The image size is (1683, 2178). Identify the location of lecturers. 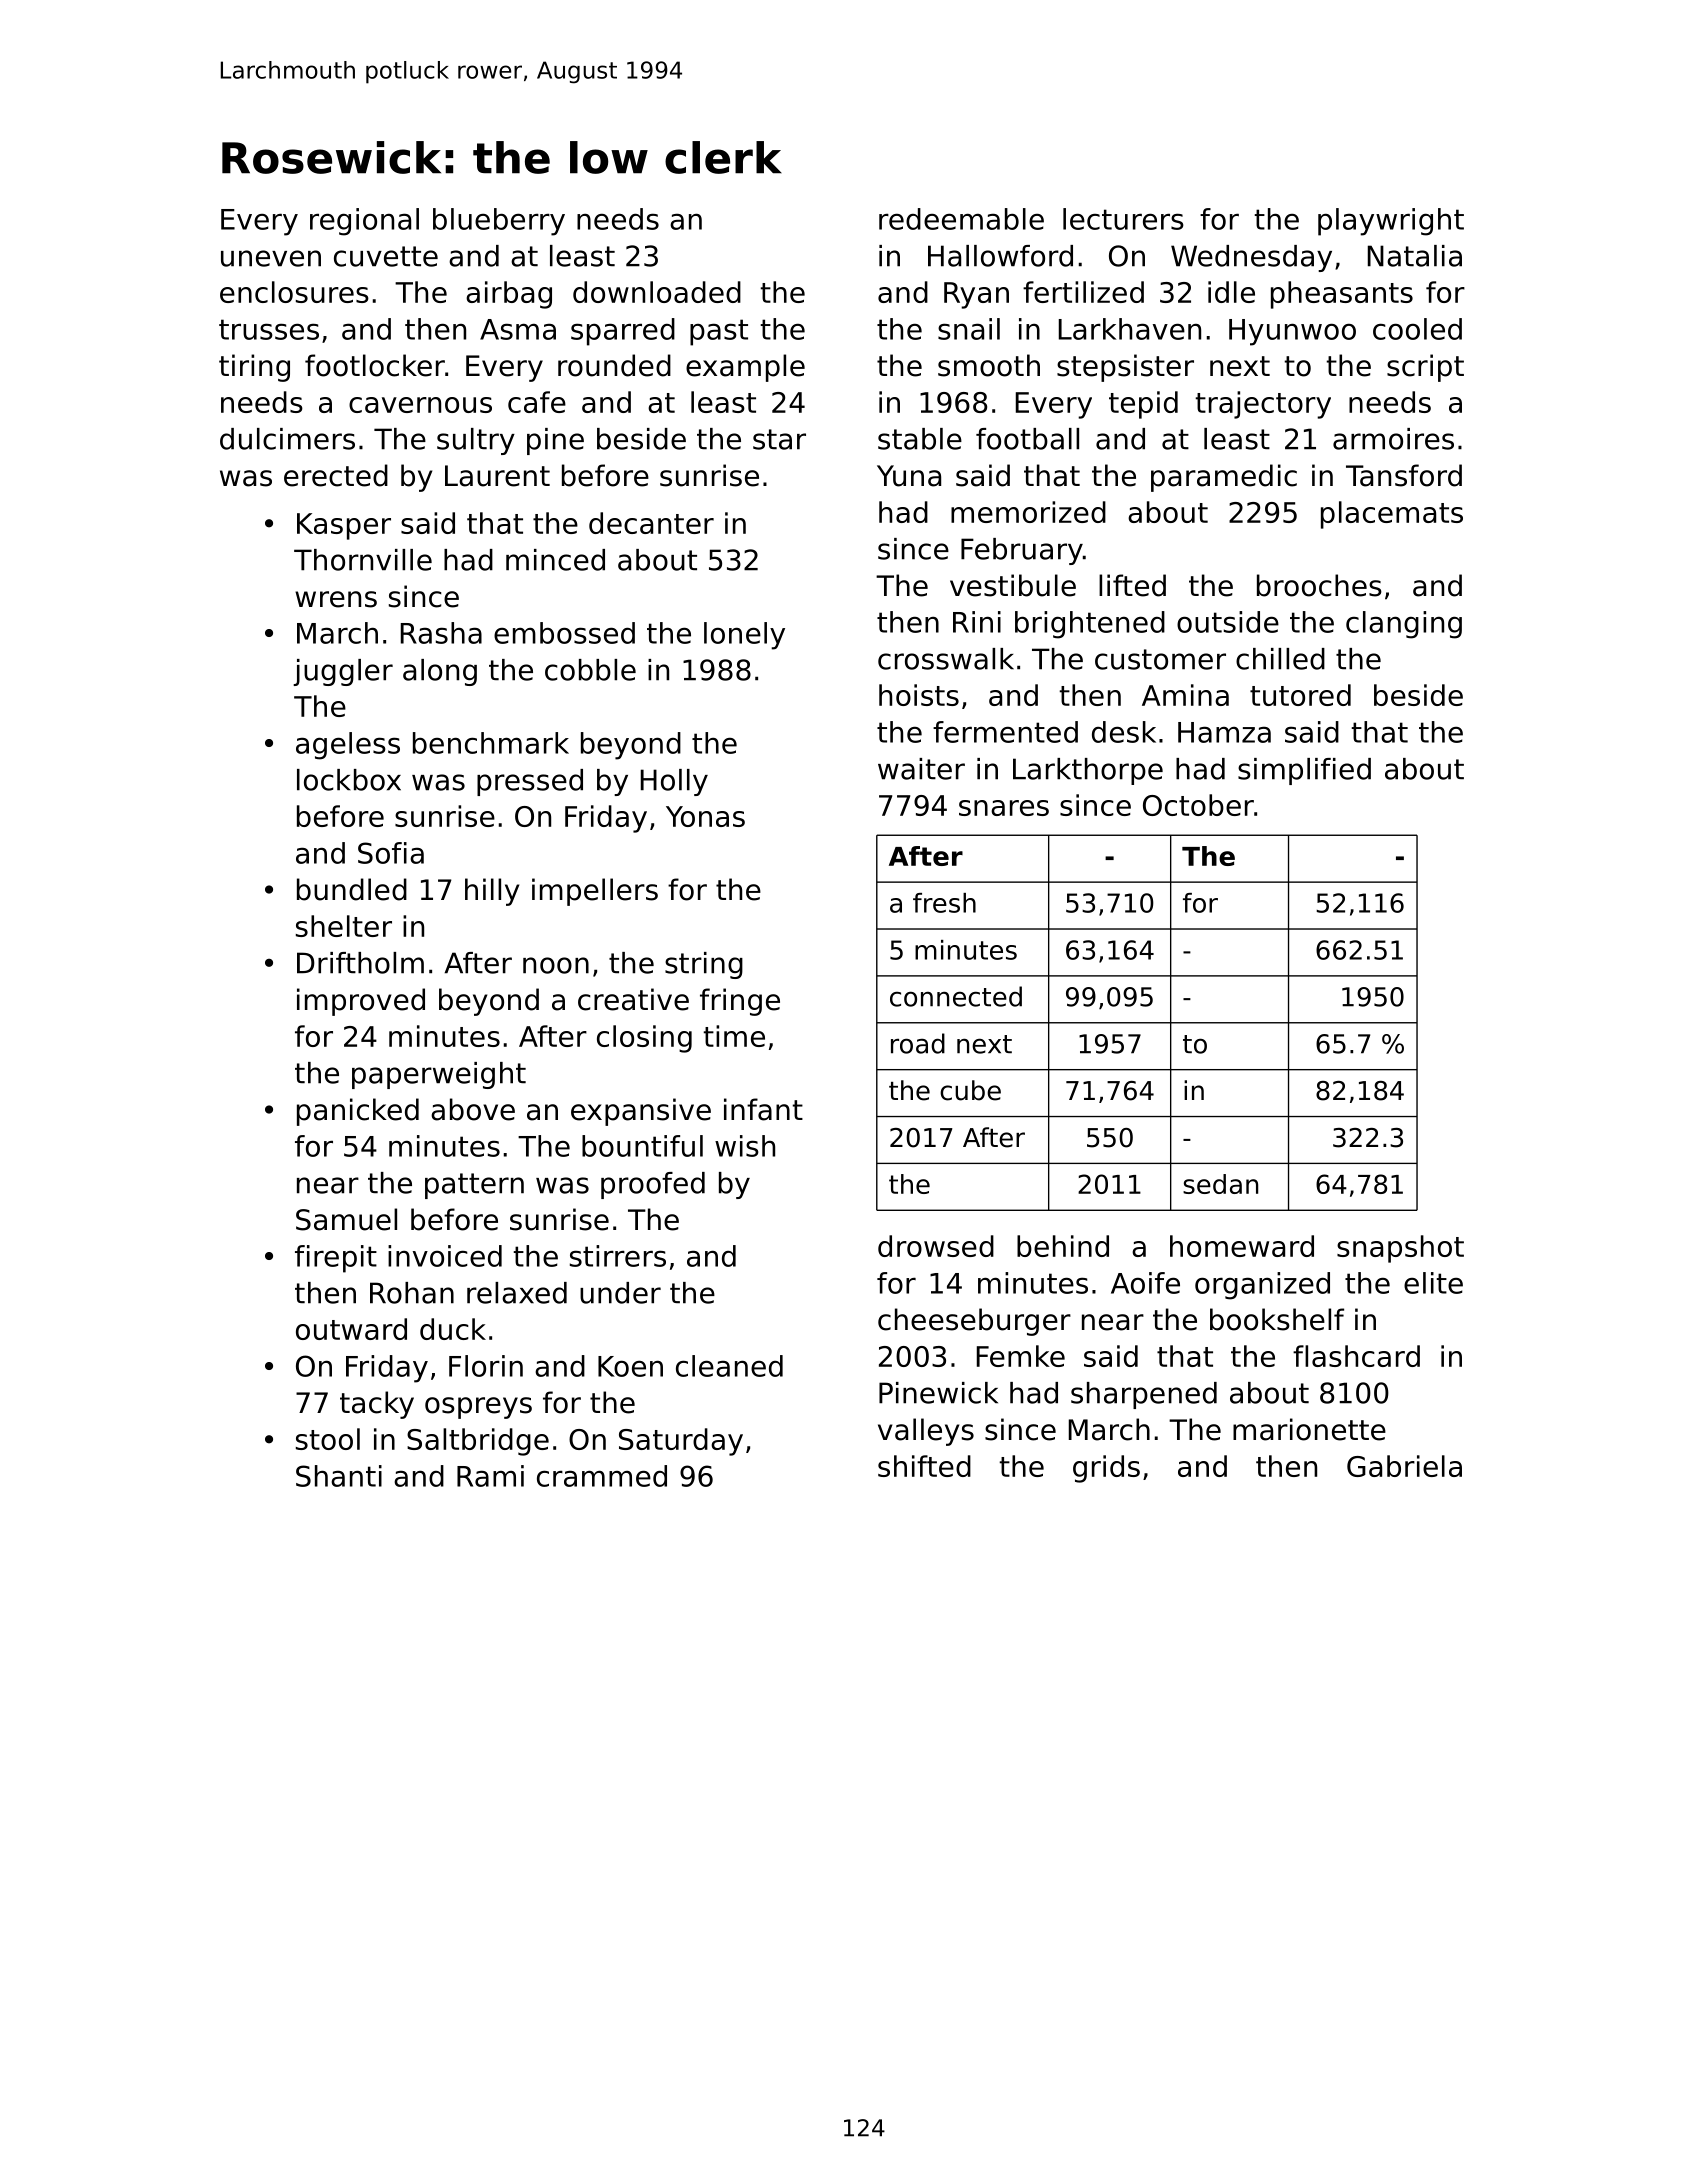
(1123, 219).
